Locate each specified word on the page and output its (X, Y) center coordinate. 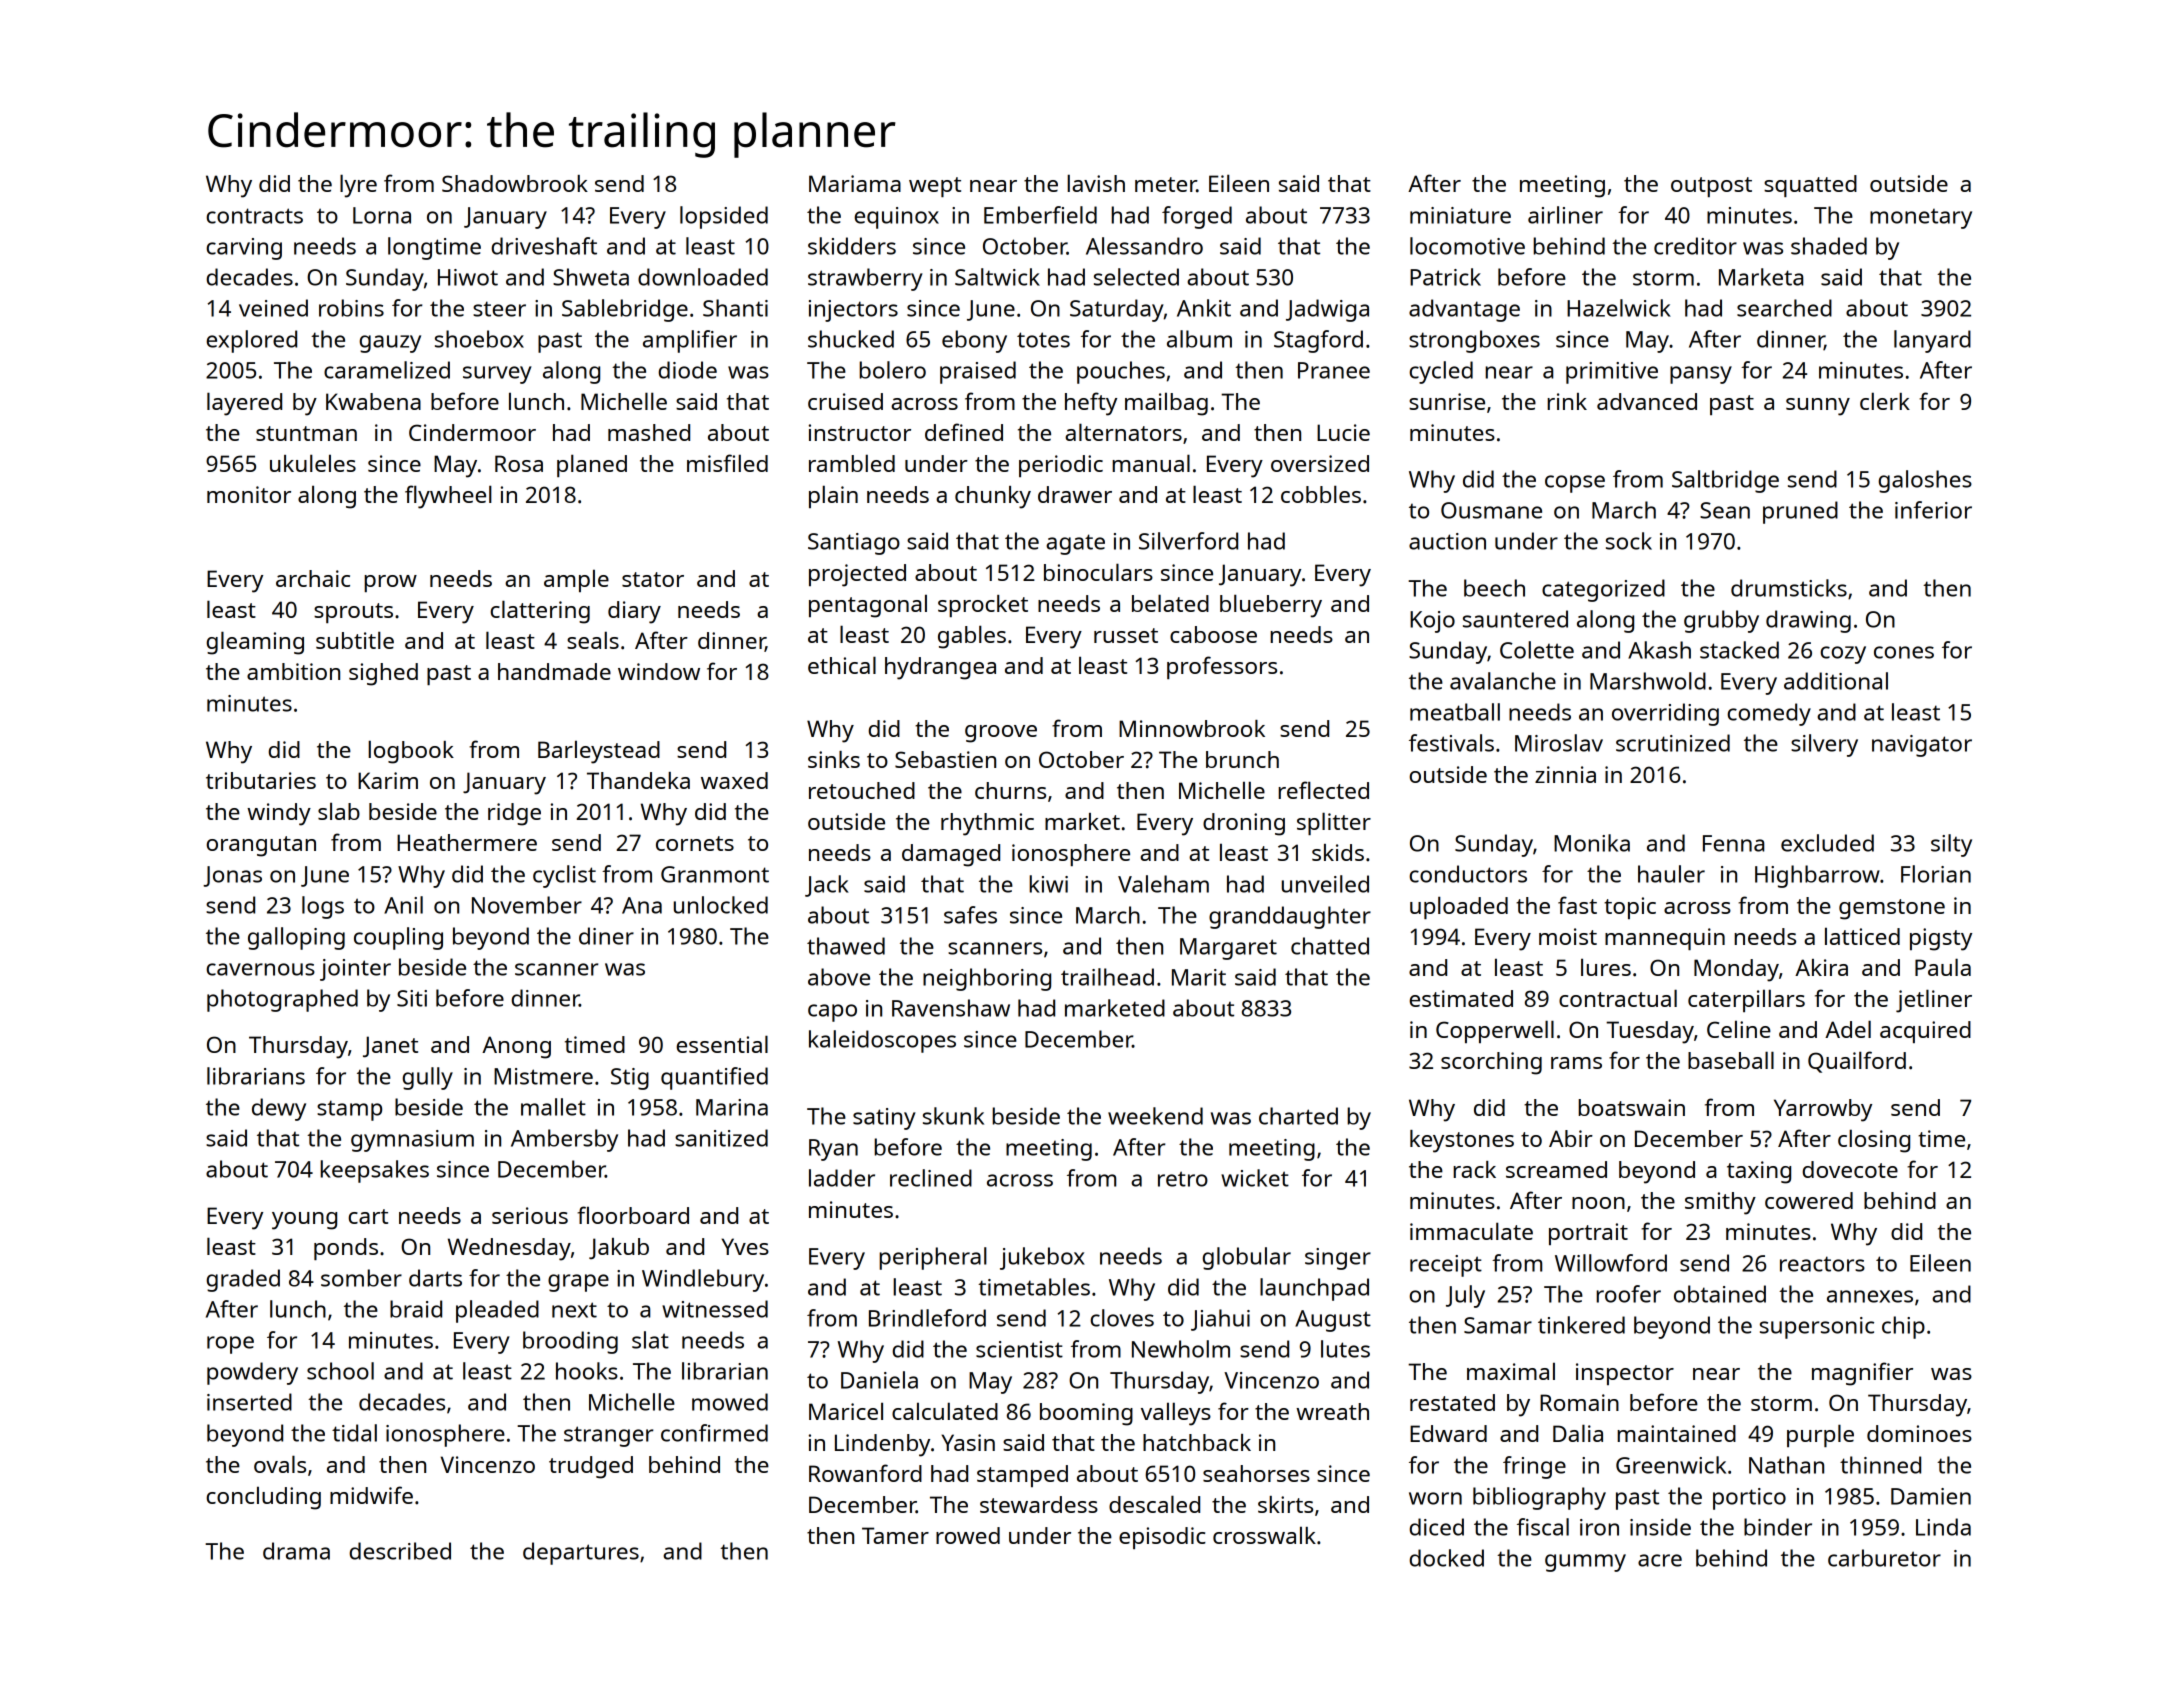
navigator (1922, 746)
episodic (1162, 1538)
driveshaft (544, 246)
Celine (1739, 1029)
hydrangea (940, 668)
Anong (516, 1047)
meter (1166, 184)
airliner (1565, 215)
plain (833, 496)
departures (581, 1553)
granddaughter (1290, 917)
